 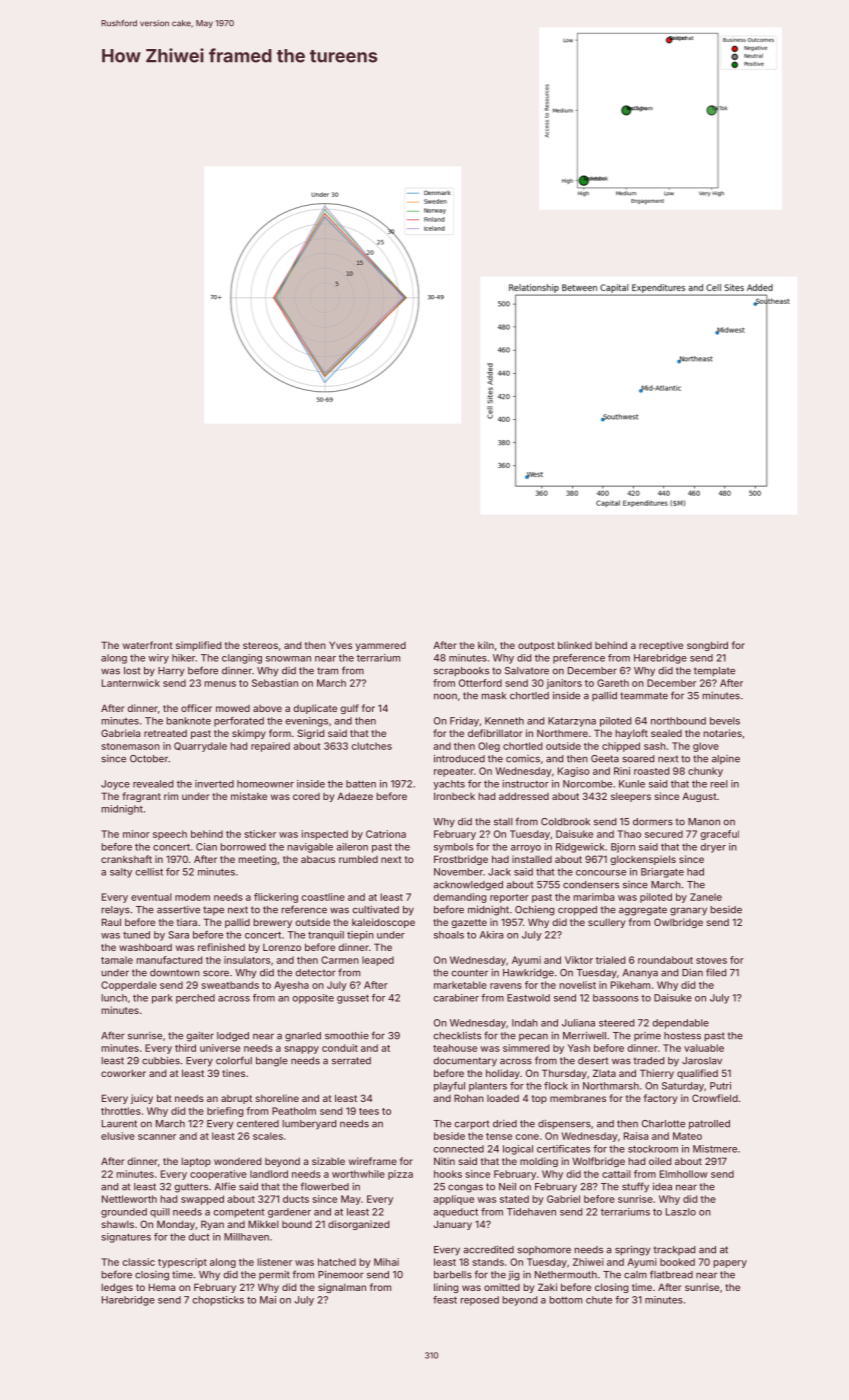 What do you see at coordinates (342, 1288) in the screenshot?
I see `signalman` at bounding box center [342, 1288].
